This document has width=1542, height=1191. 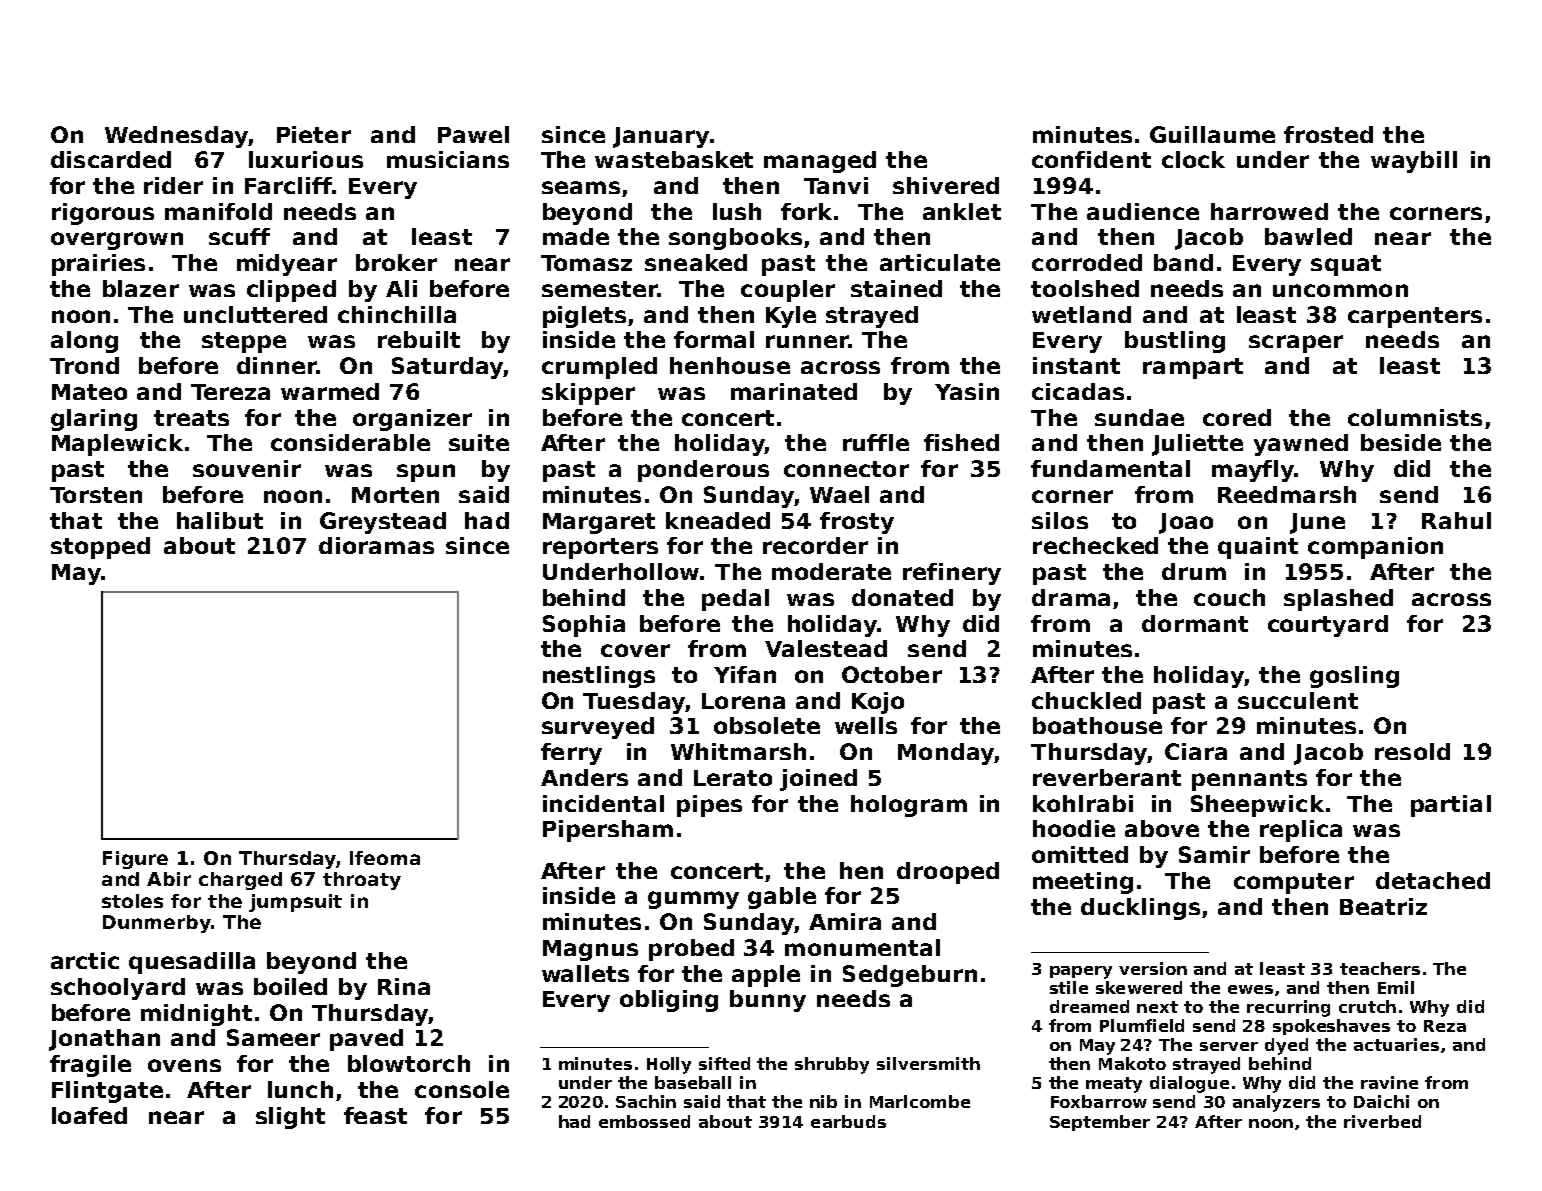 What do you see at coordinates (910, 976) in the document?
I see `Sedgeburn` at bounding box center [910, 976].
